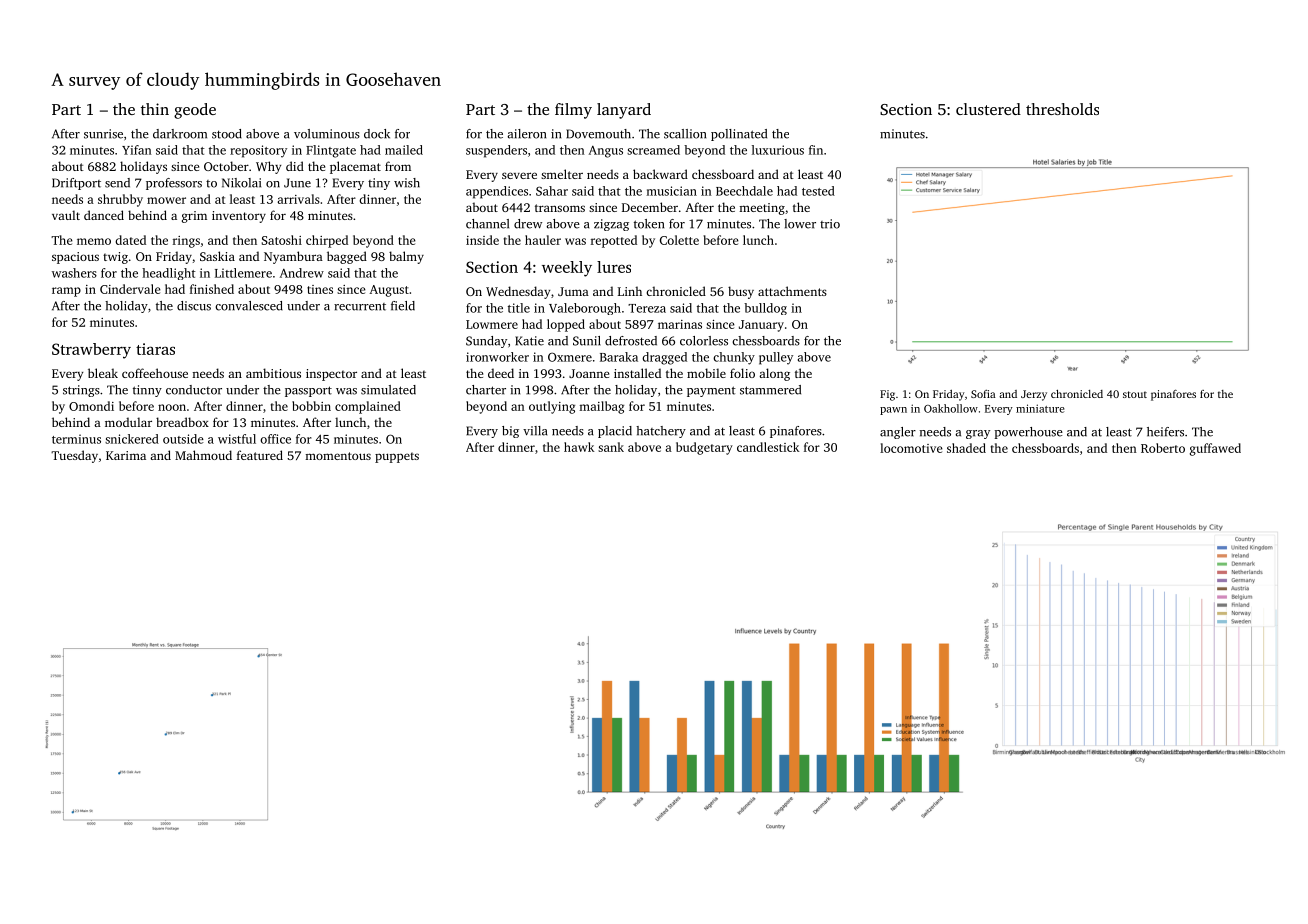 The image size is (1308, 924). What do you see at coordinates (792, 291) in the page?
I see `attachments` at bounding box center [792, 291].
